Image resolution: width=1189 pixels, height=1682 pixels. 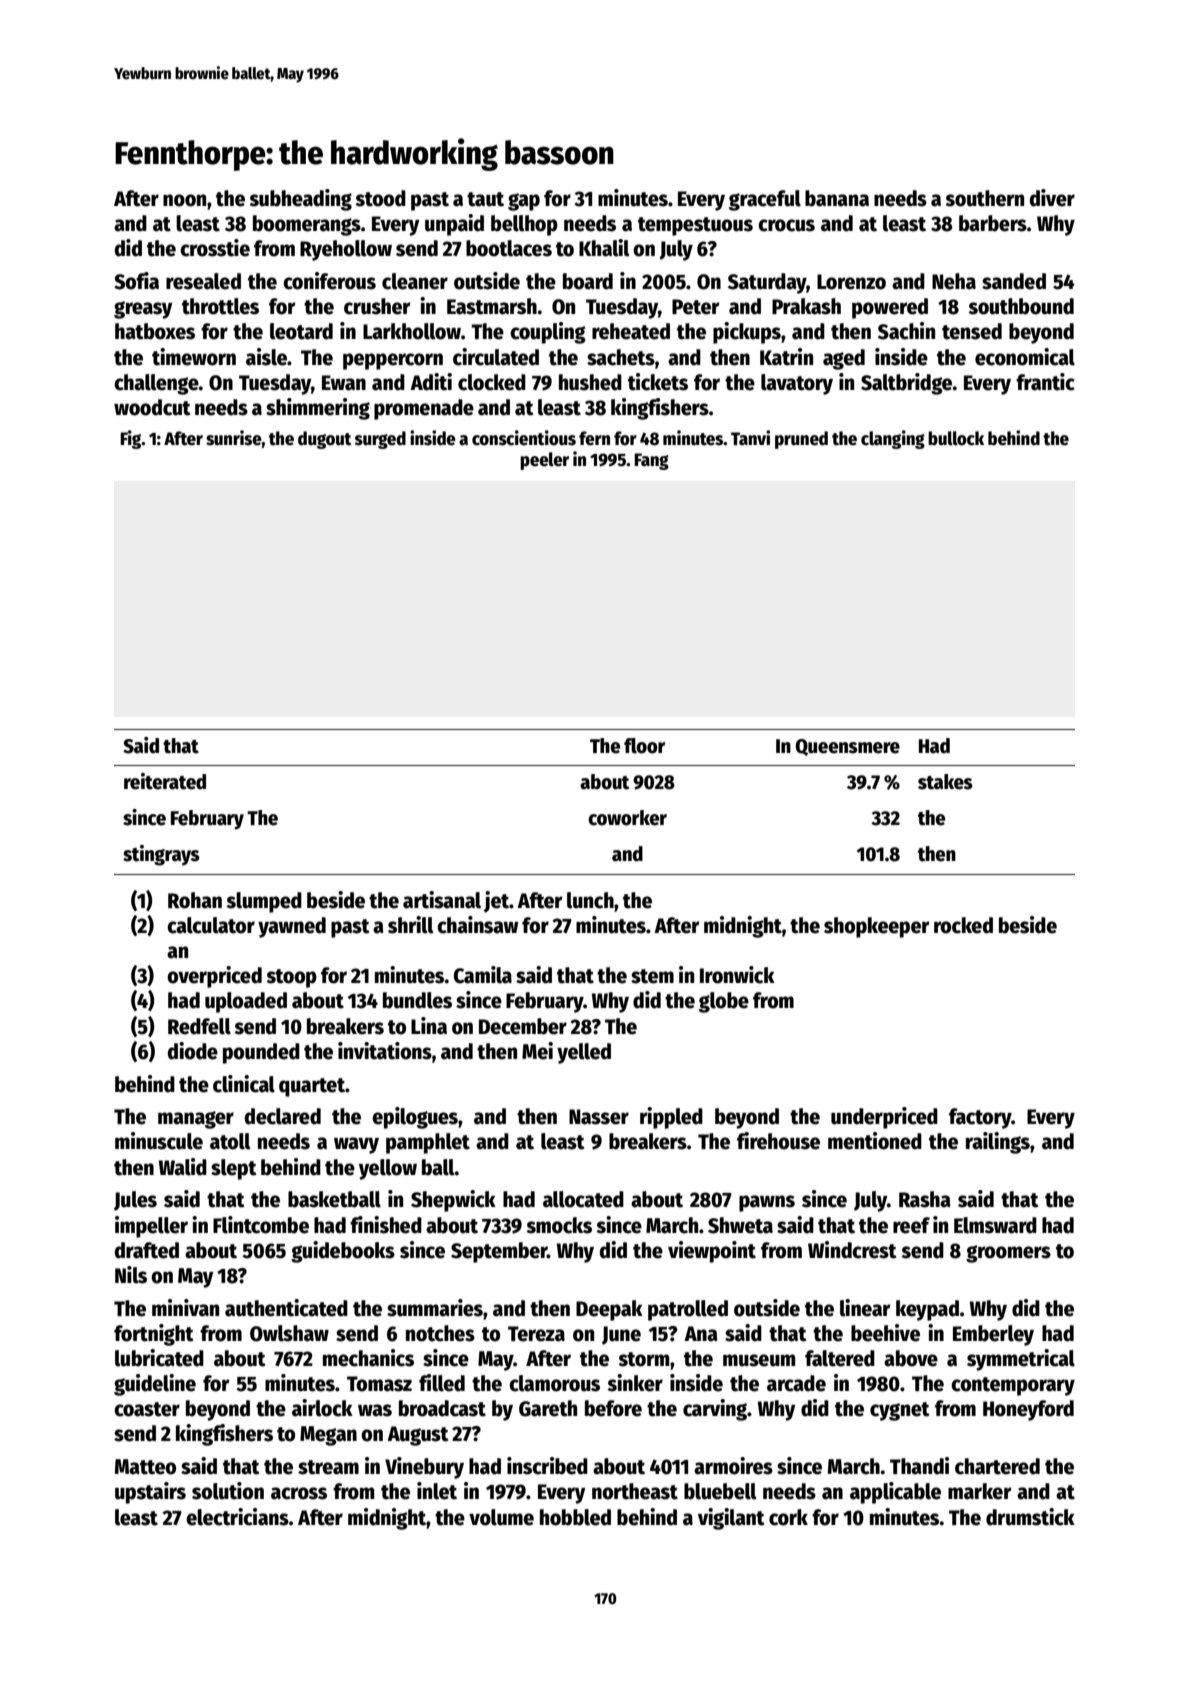 I want to click on gap, so click(x=524, y=202).
